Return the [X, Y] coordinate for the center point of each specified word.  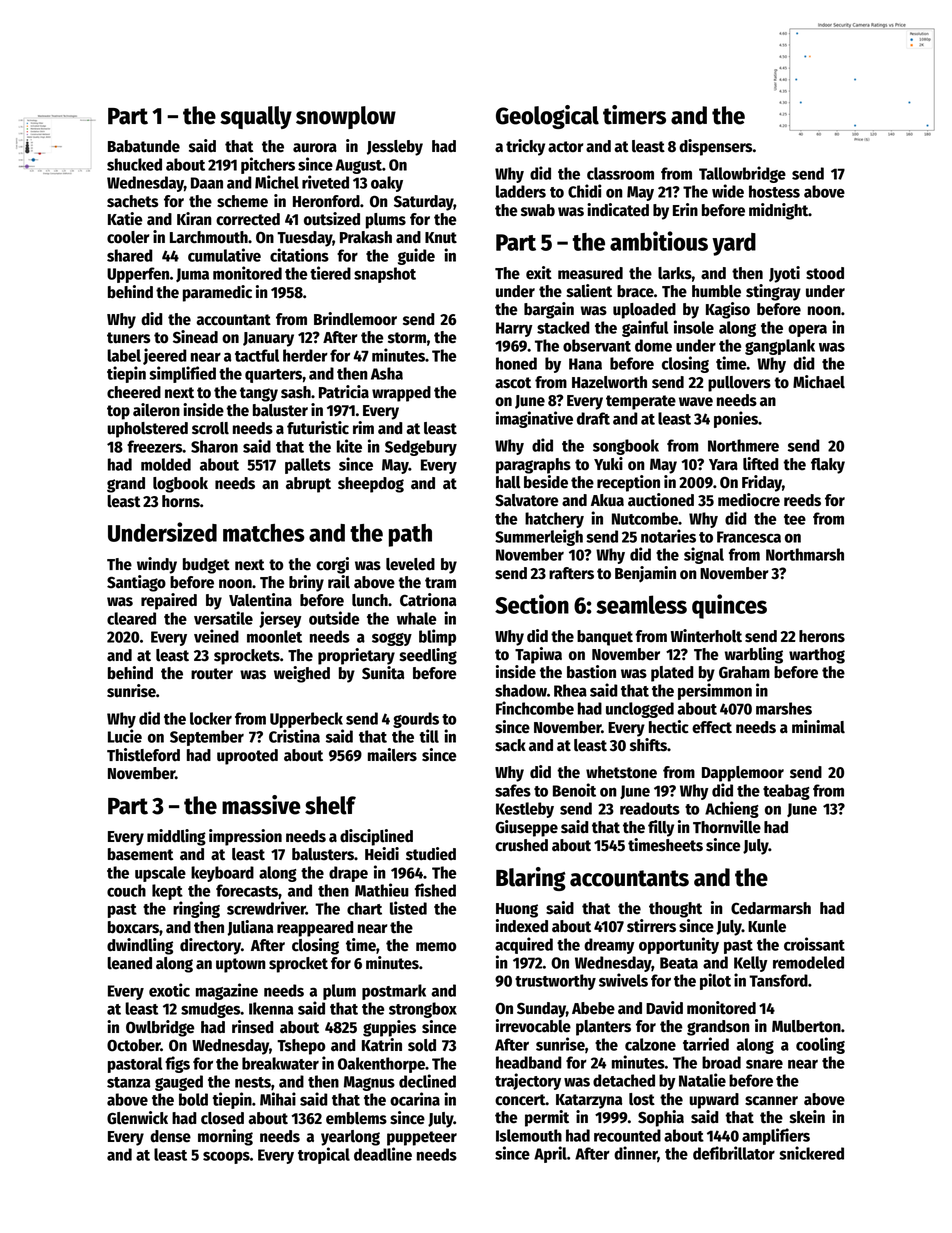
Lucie [125, 736]
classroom [620, 173]
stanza [128, 1082]
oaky [387, 184]
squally [256, 117]
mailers [392, 755]
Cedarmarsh [771, 908]
